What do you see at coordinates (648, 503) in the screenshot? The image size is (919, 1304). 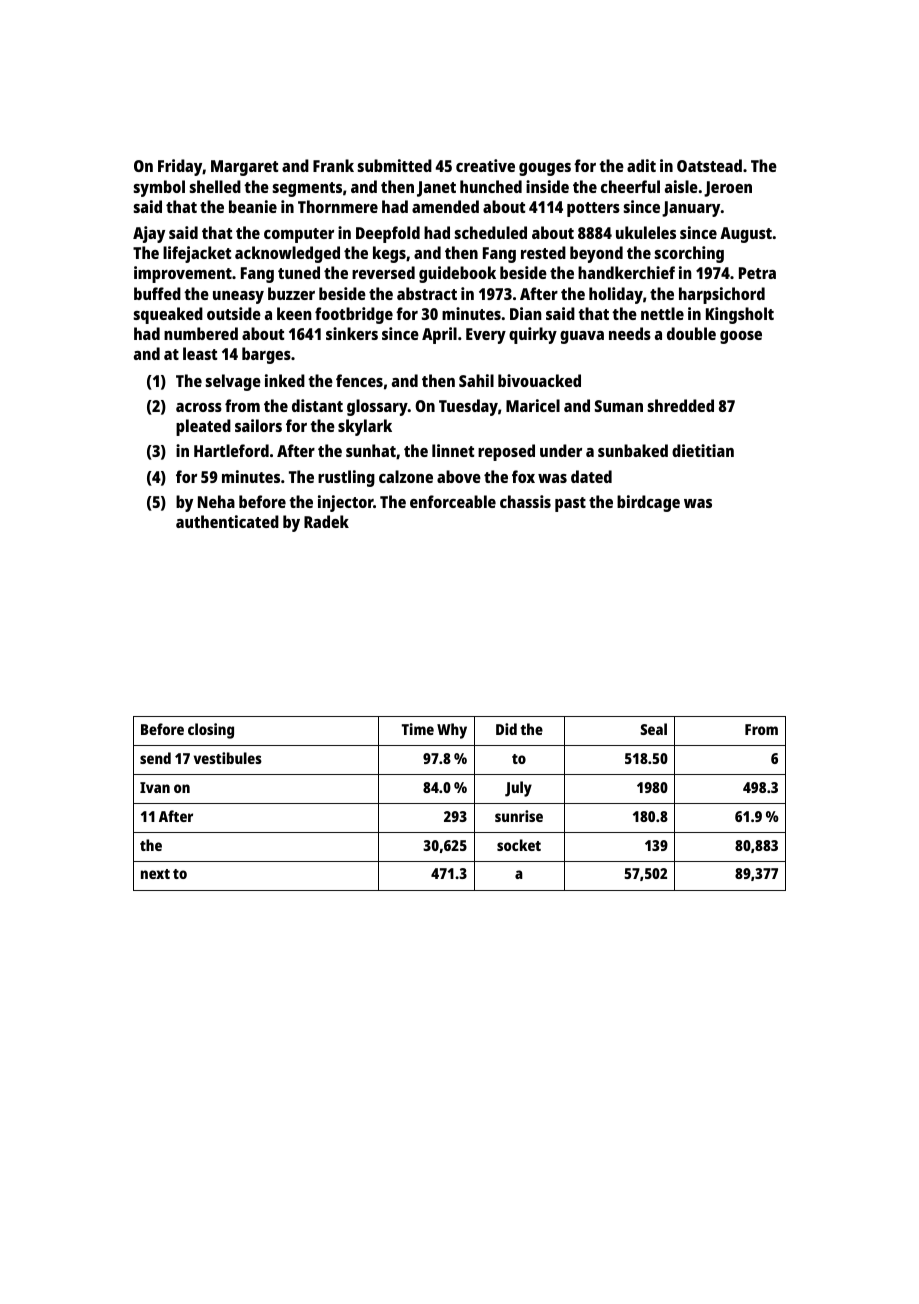 I see `birdcage` at bounding box center [648, 503].
